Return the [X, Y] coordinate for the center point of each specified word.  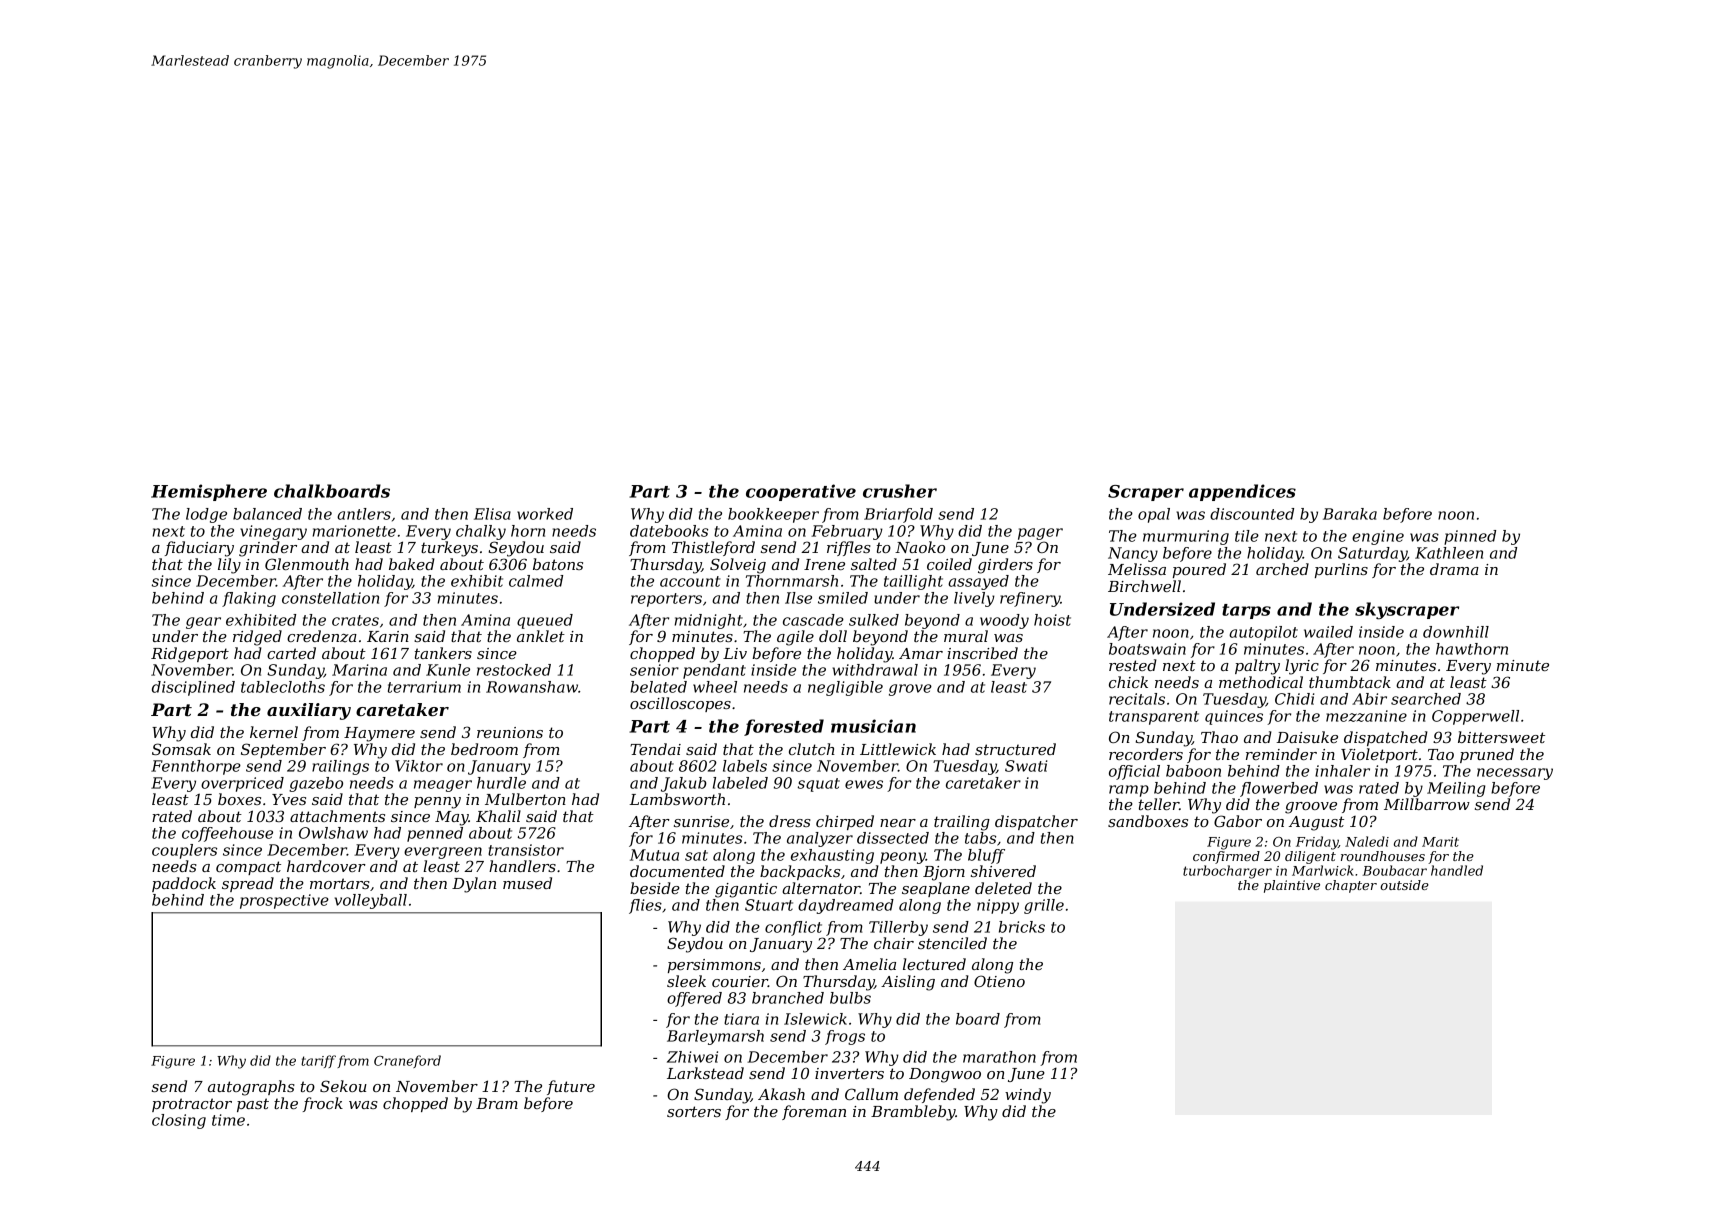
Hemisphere [209, 492]
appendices [1242, 492]
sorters [694, 1111]
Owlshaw [333, 833]
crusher [900, 491]
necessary [1515, 774]
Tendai [655, 749]
